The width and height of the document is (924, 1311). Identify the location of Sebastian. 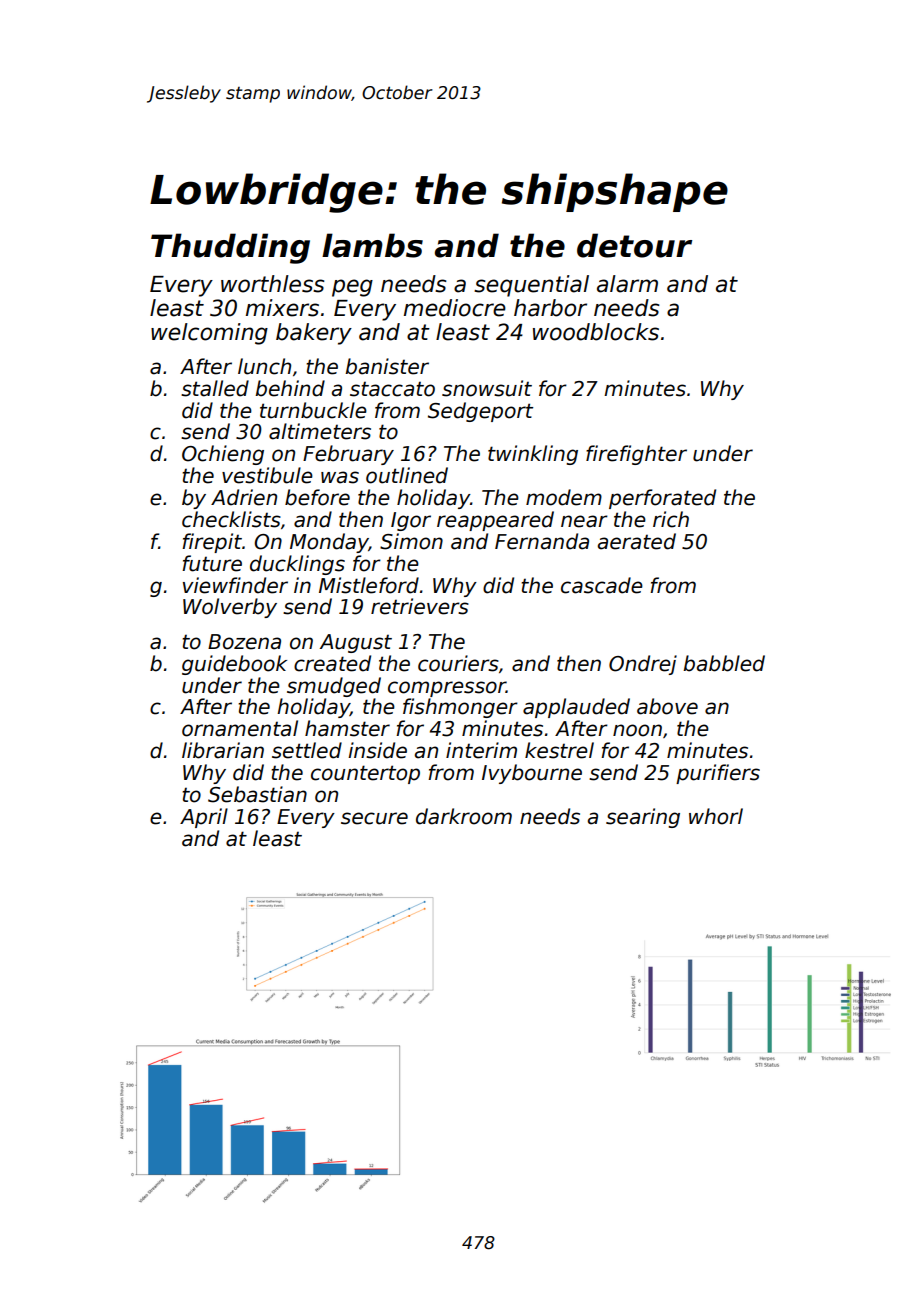
(257, 794).
